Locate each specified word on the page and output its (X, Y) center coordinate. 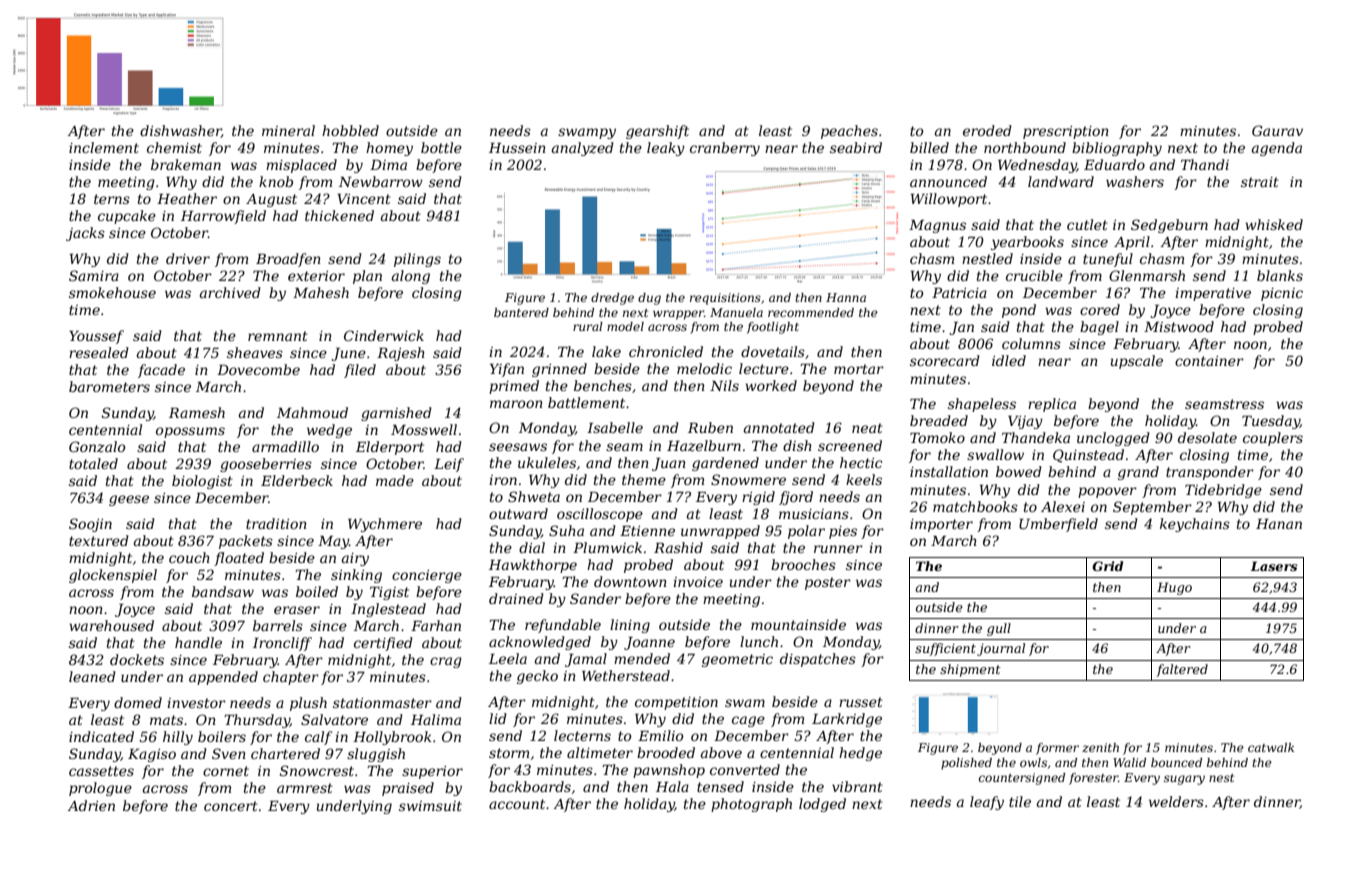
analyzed (583, 149)
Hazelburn (704, 446)
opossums (190, 432)
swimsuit (430, 806)
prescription (1066, 132)
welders (1176, 801)
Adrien (91, 805)
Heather (187, 198)
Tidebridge (1223, 491)
